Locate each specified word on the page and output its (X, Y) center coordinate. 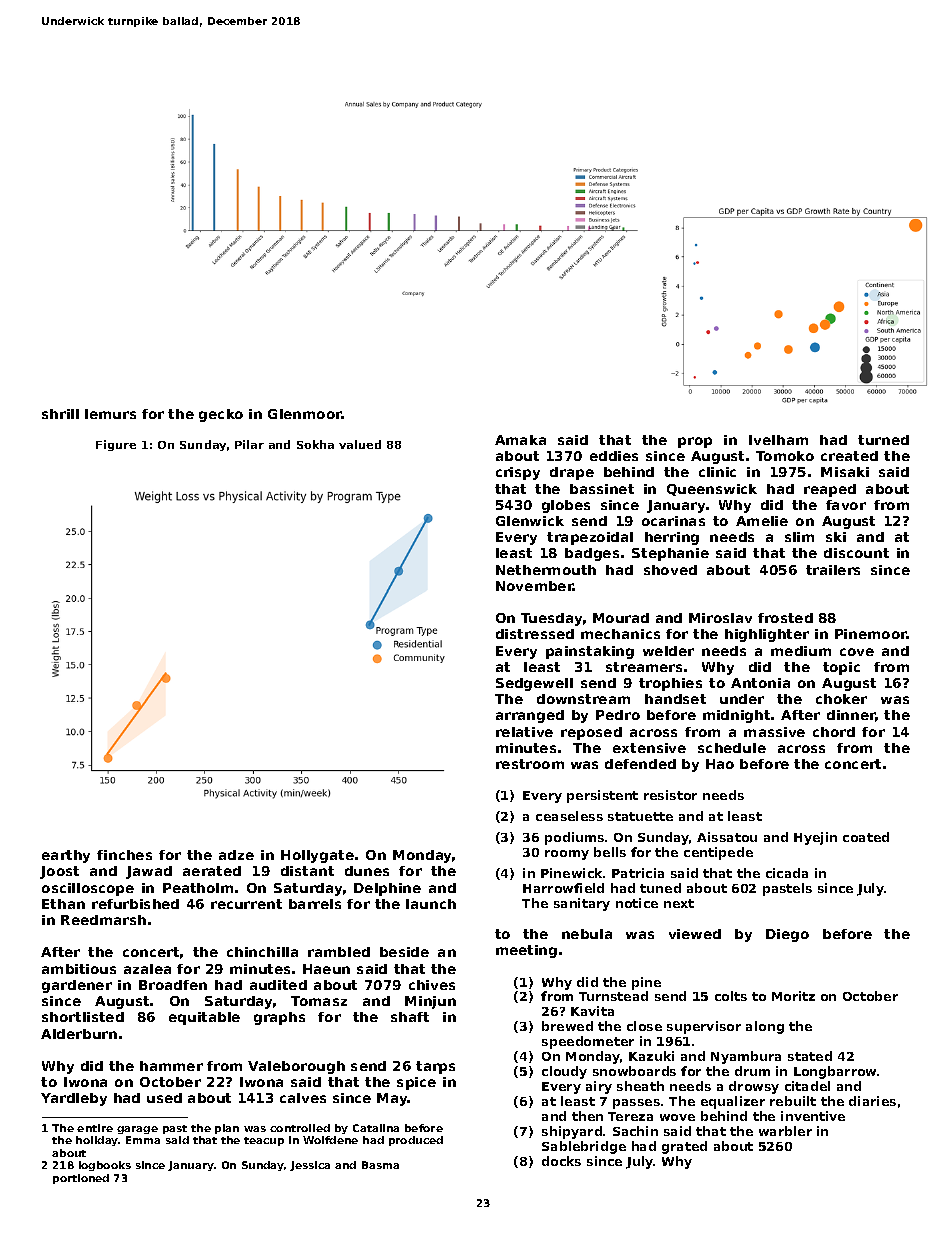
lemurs (110, 414)
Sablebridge (584, 1147)
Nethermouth (546, 570)
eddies (614, 456)
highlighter (767, 635)
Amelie (762, 521)
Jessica (310, 1166)
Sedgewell (534, 684)
